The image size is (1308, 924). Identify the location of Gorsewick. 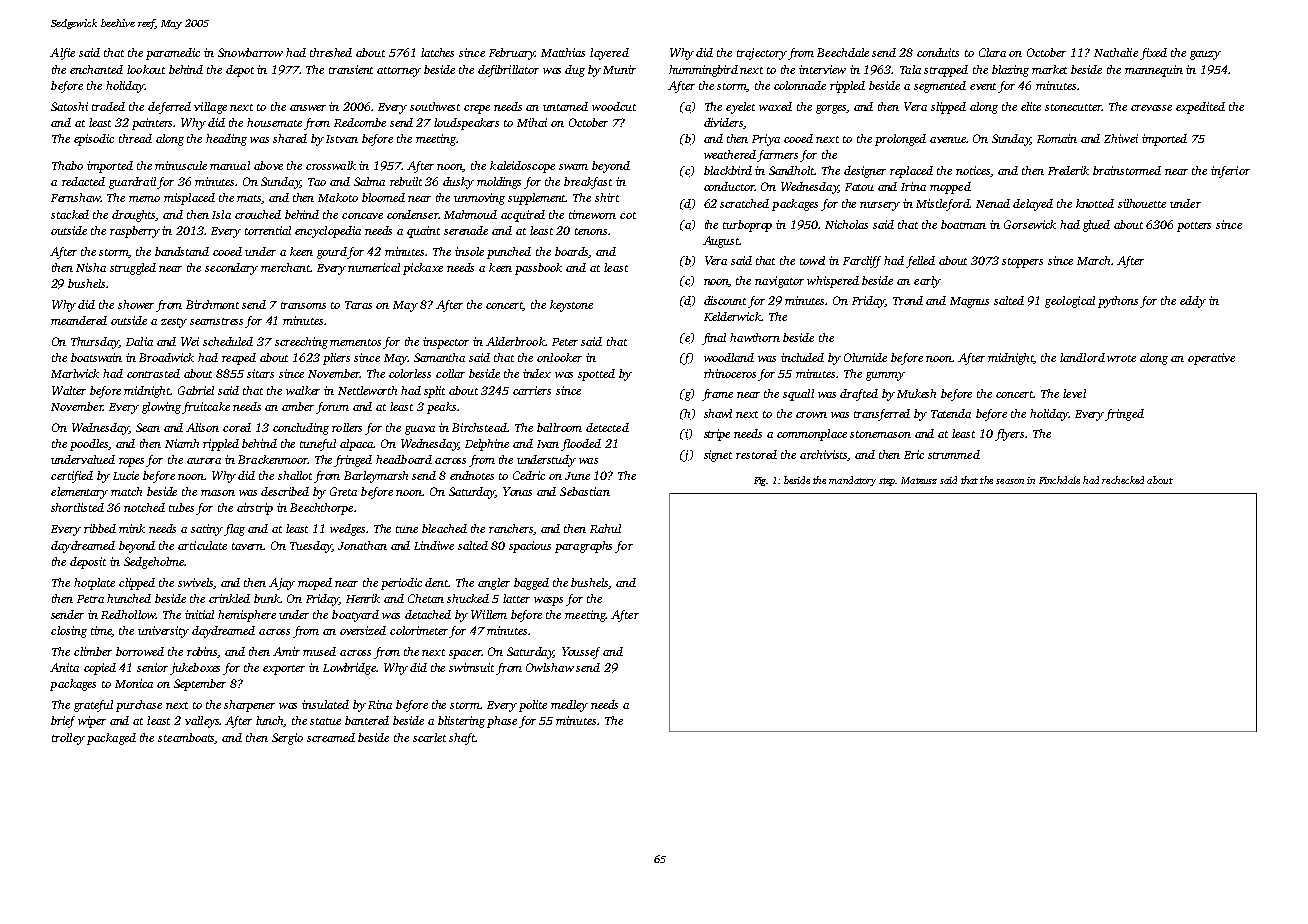
(1030, 224).
